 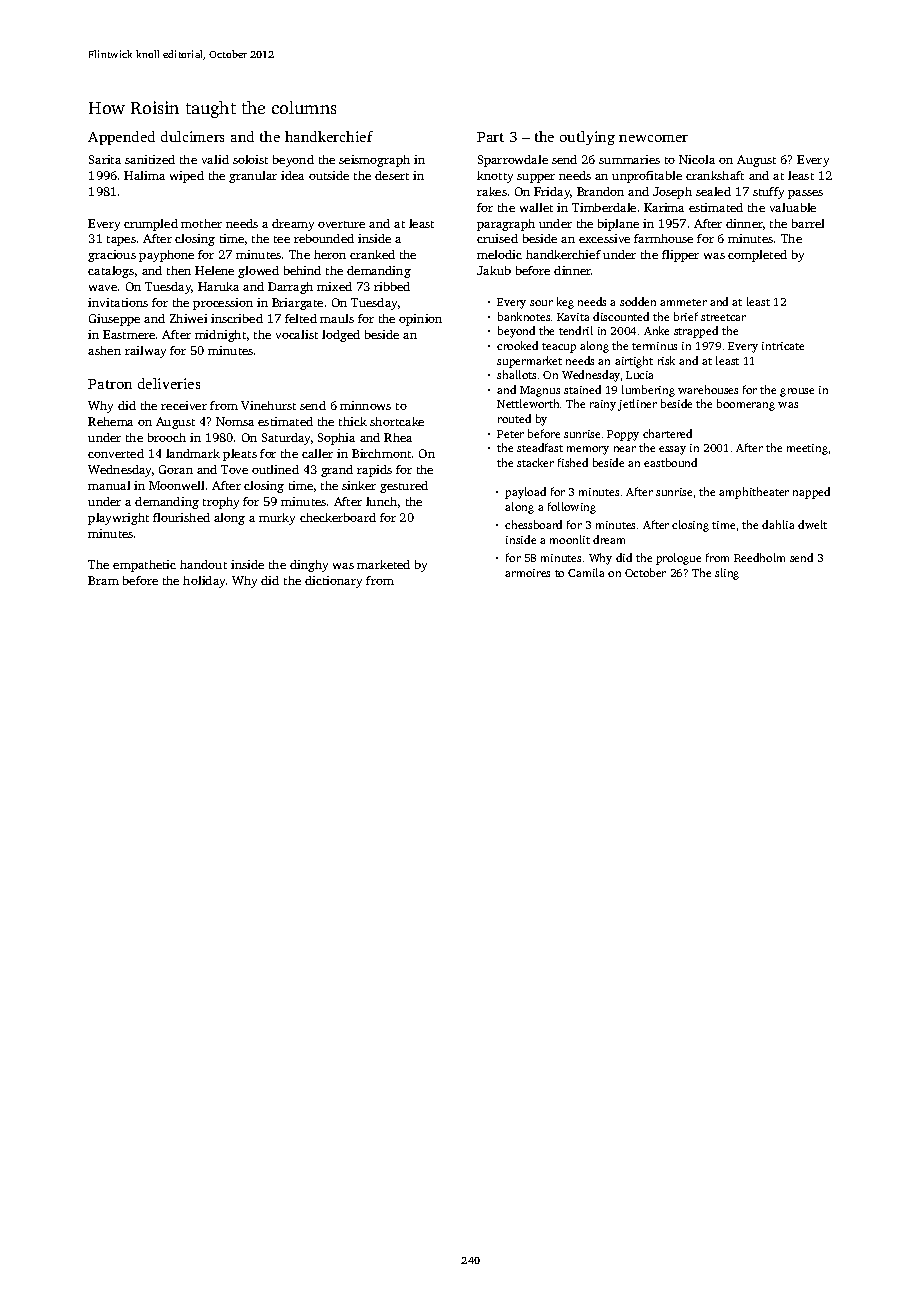 What do you see at coordinates (490, 137) in the screenshot?
I see `Part` at bounding box center [490, 137].
